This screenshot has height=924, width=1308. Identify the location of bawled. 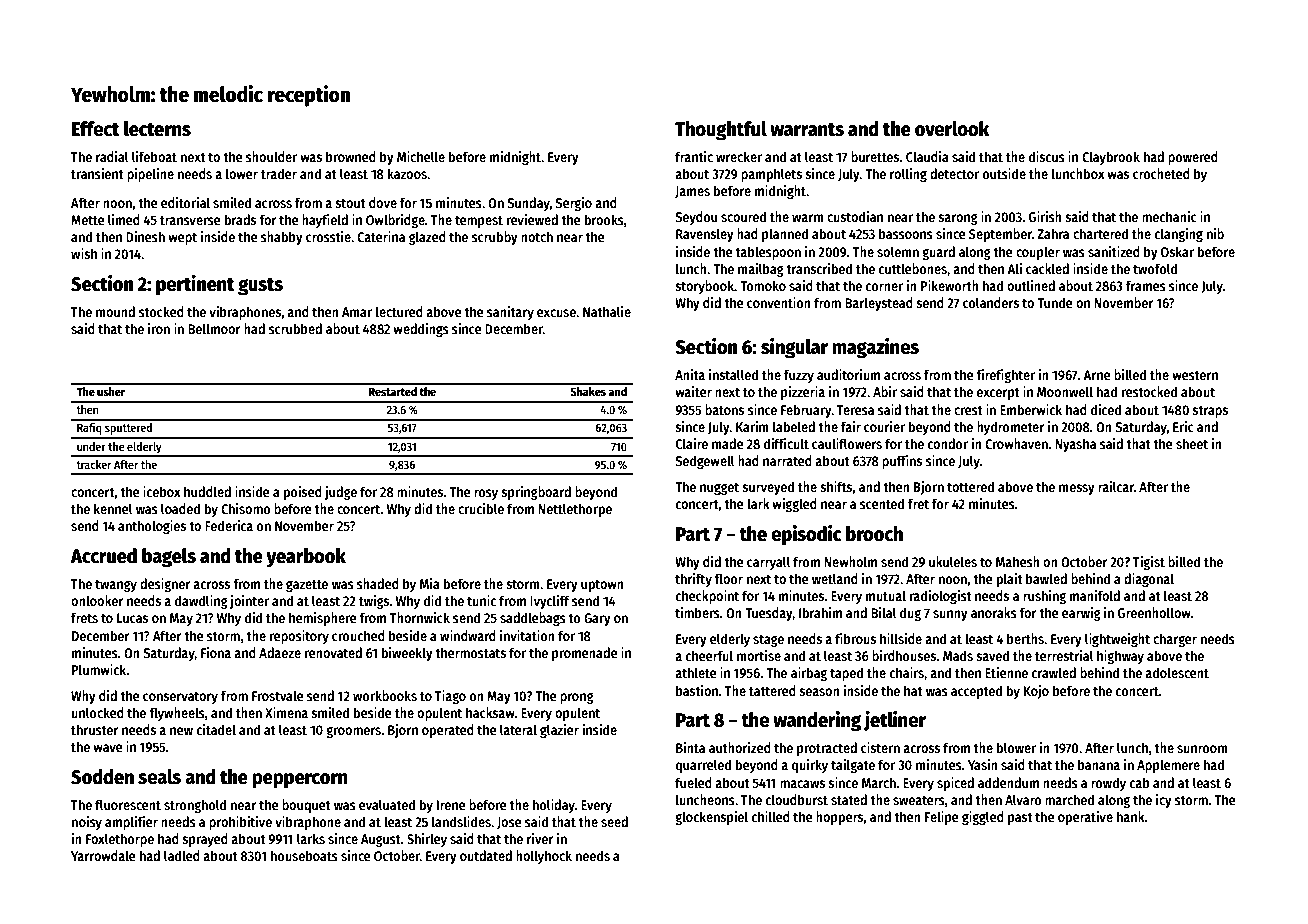
(1046, 578).
